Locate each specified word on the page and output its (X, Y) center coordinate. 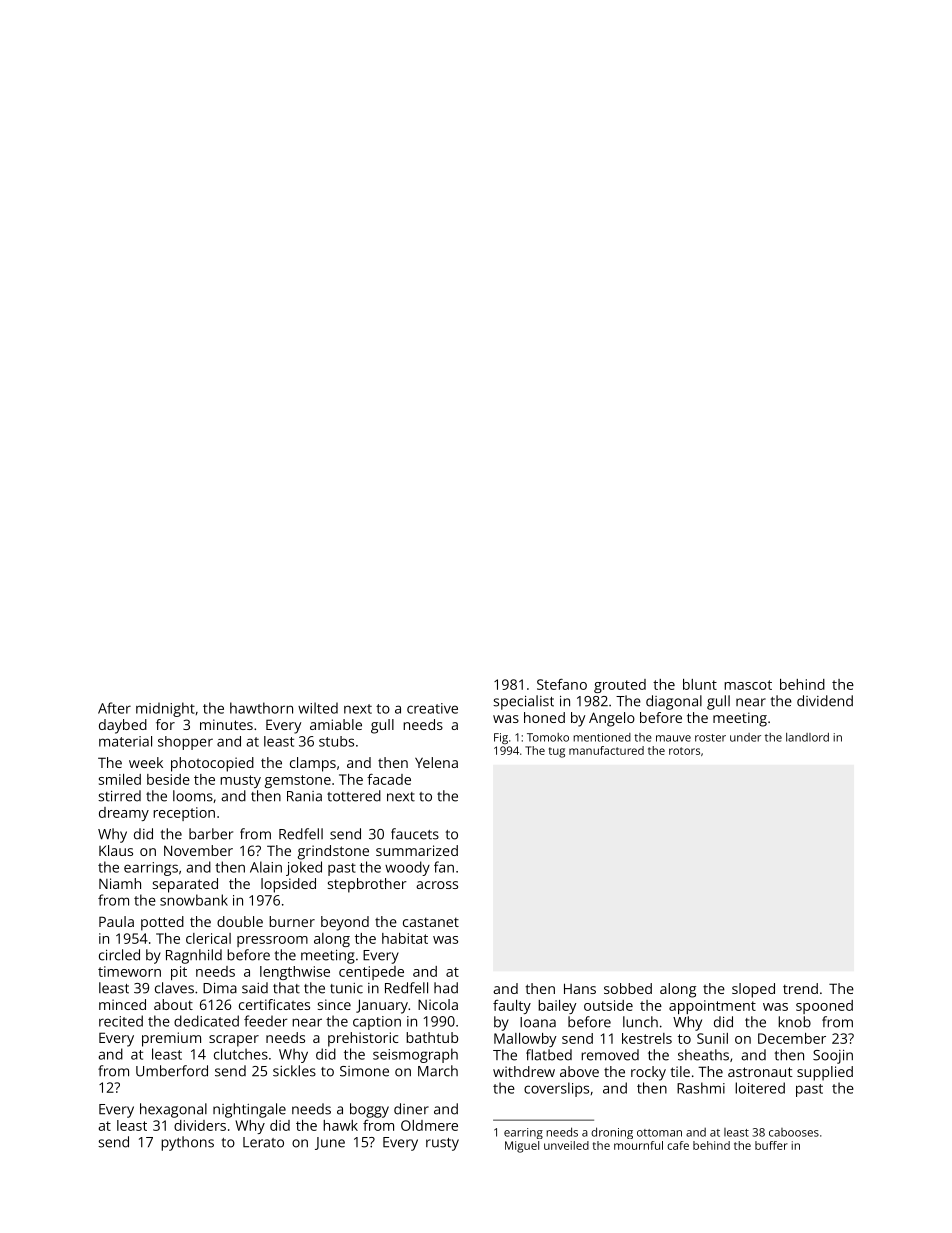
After (114, 708)
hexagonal (173, 1110)
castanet (431, 922)
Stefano (562, 684)
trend (800, 988)
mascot (748, 685)
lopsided (288, 885)
